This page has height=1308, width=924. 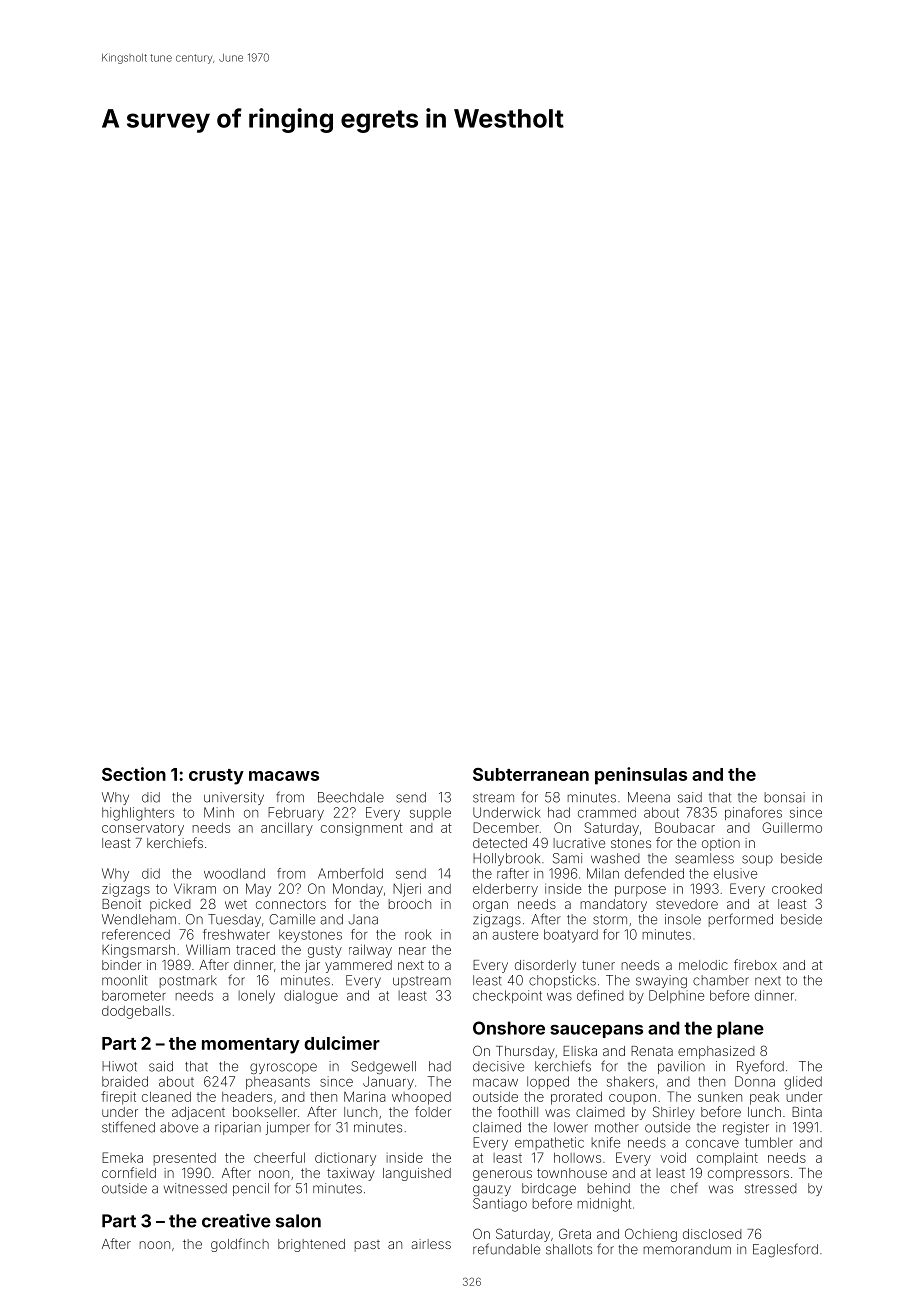 What do you see at coordinates (509, 1028) in the page?
I see `Onshore` at bounding box center [509, 1028].
